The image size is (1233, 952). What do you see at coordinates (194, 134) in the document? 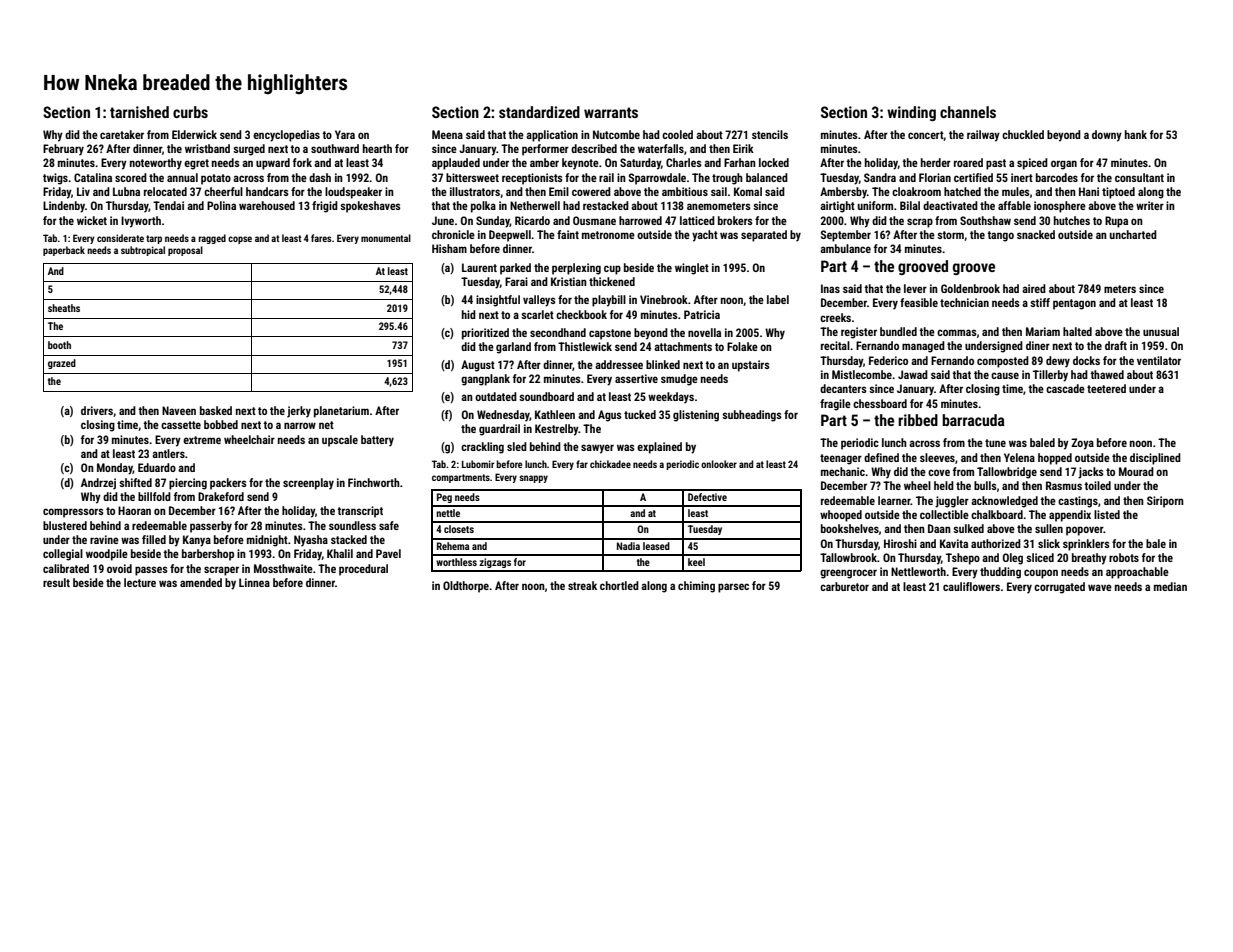
I see `Elderwick` at bounding box center [194, 134].
